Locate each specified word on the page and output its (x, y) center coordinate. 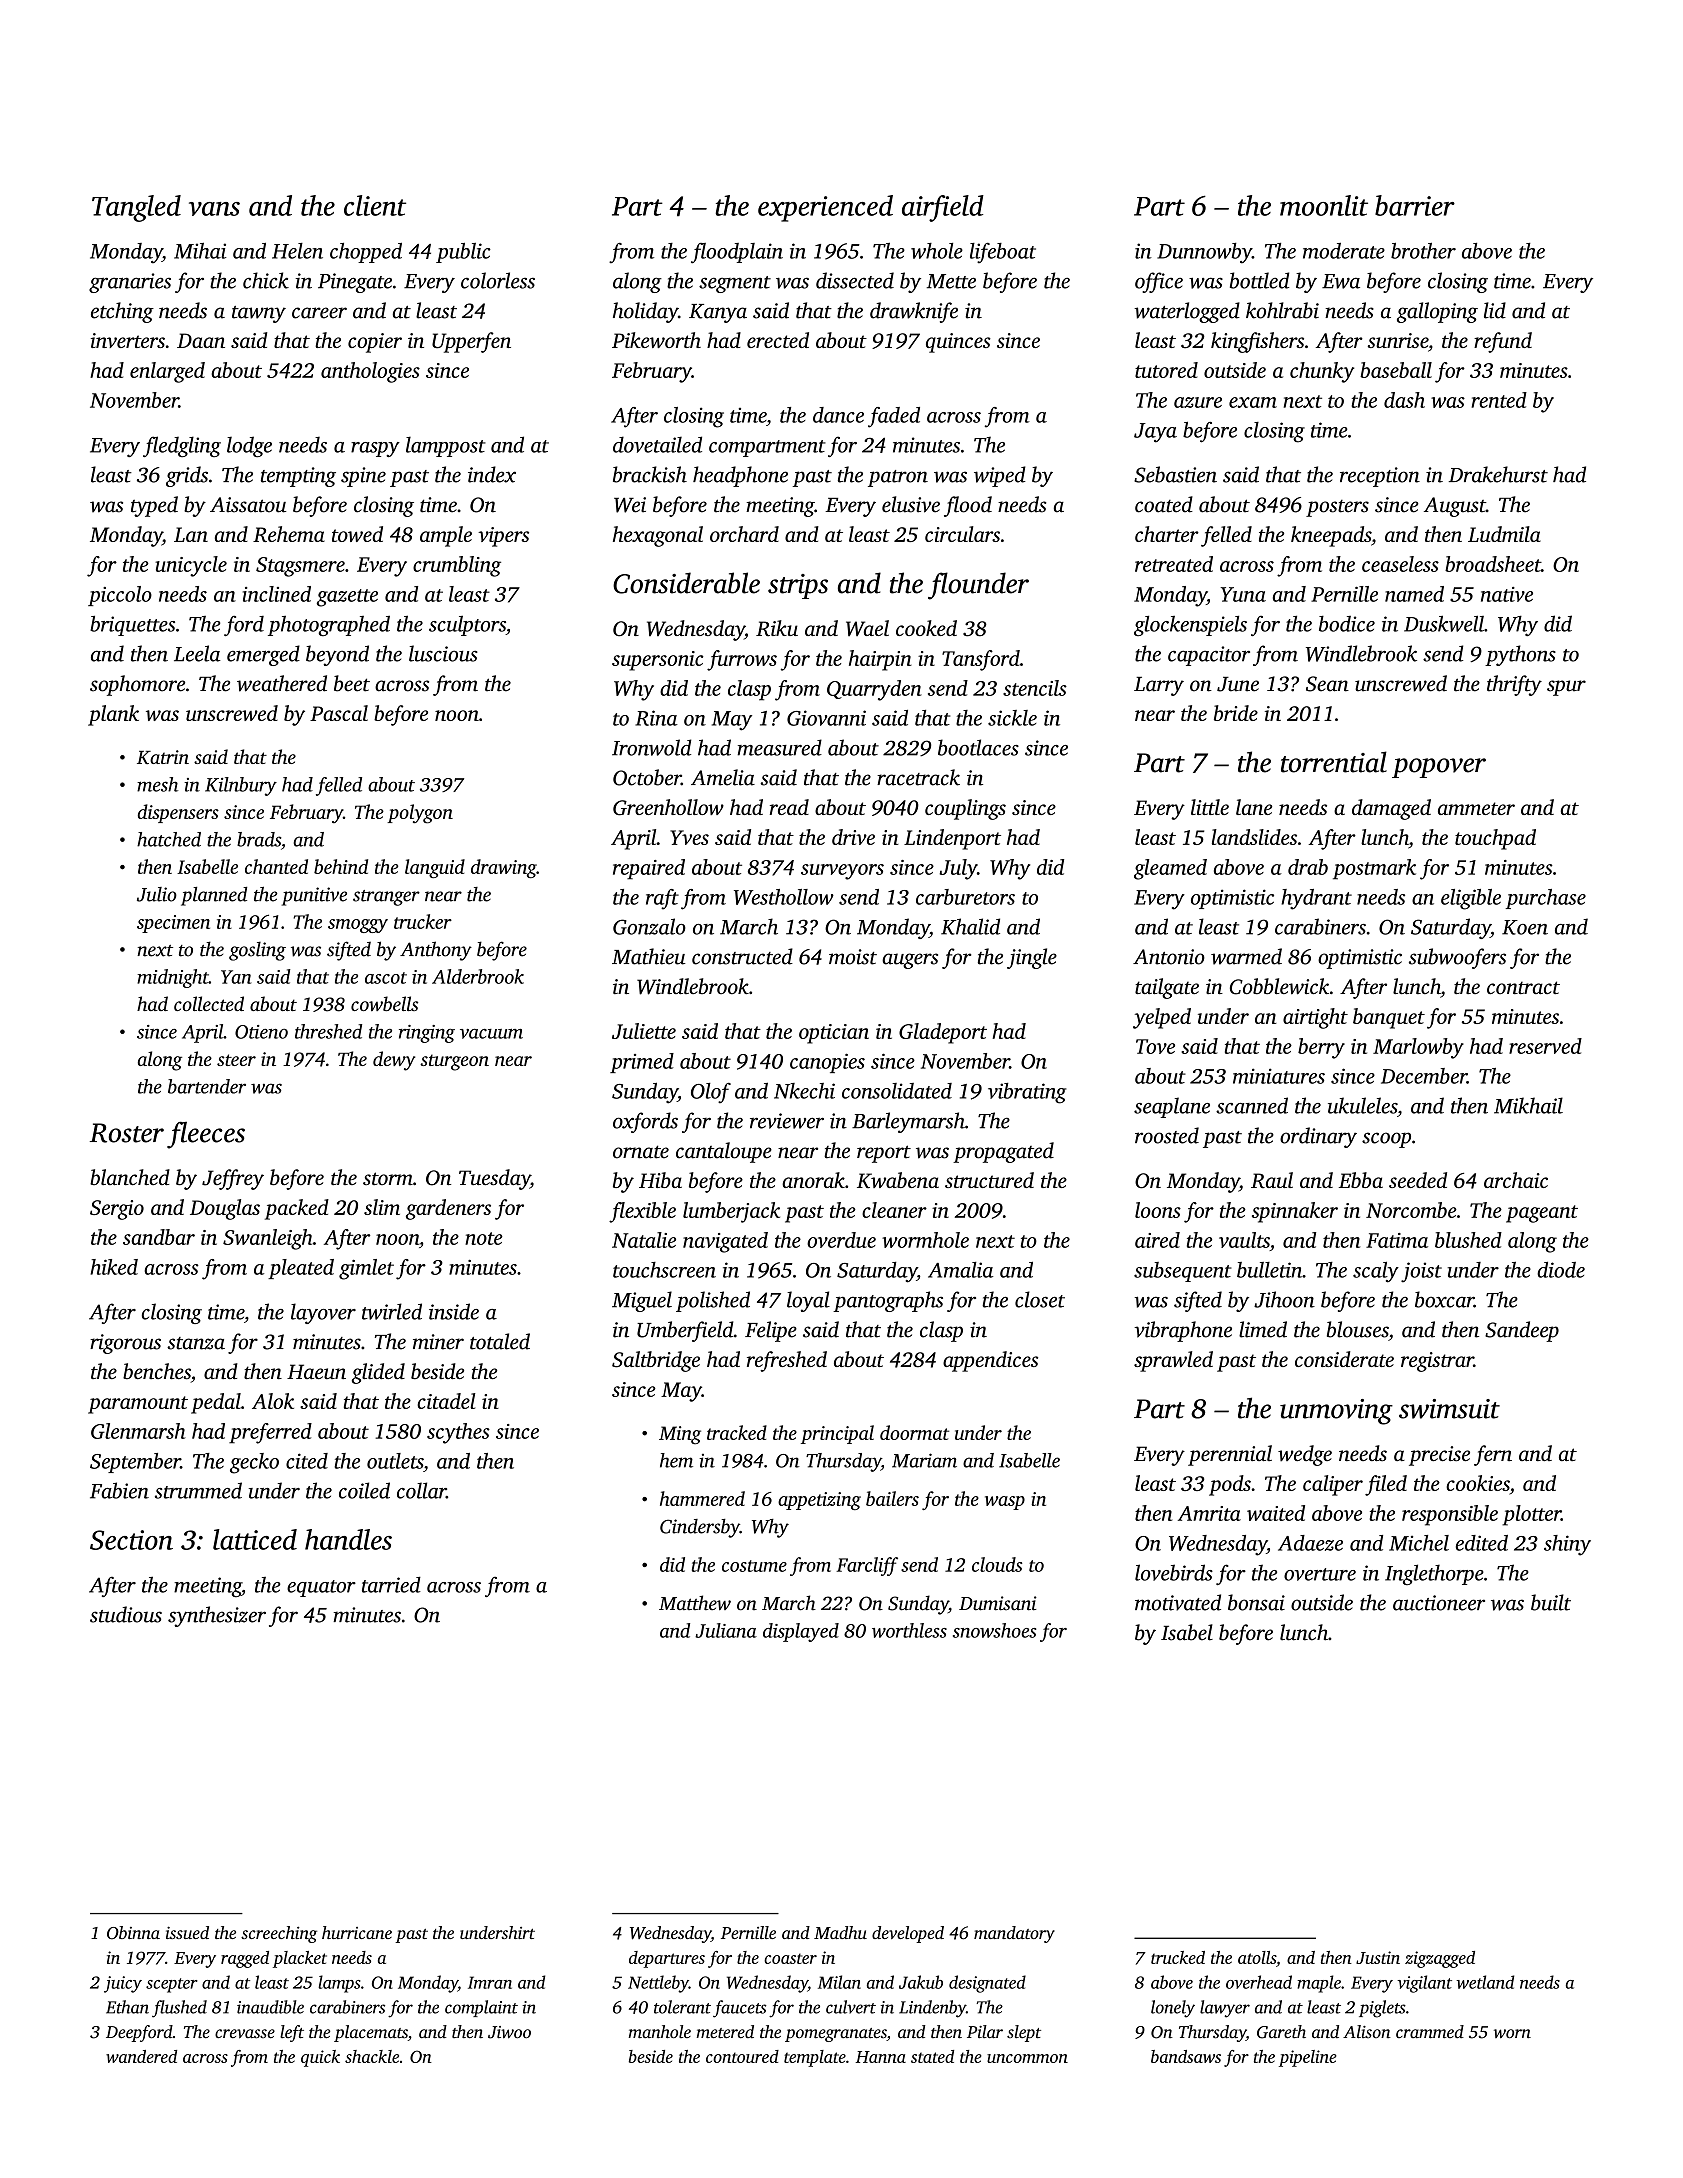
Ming (680, 1435)
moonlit (1324, 205)
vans (214, 209)
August (1455, 507)
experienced (825, 208)
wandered (141, 2056)
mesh (157, 784)
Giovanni (826, 718)
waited (1276, 1513)
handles (348, 1539)
